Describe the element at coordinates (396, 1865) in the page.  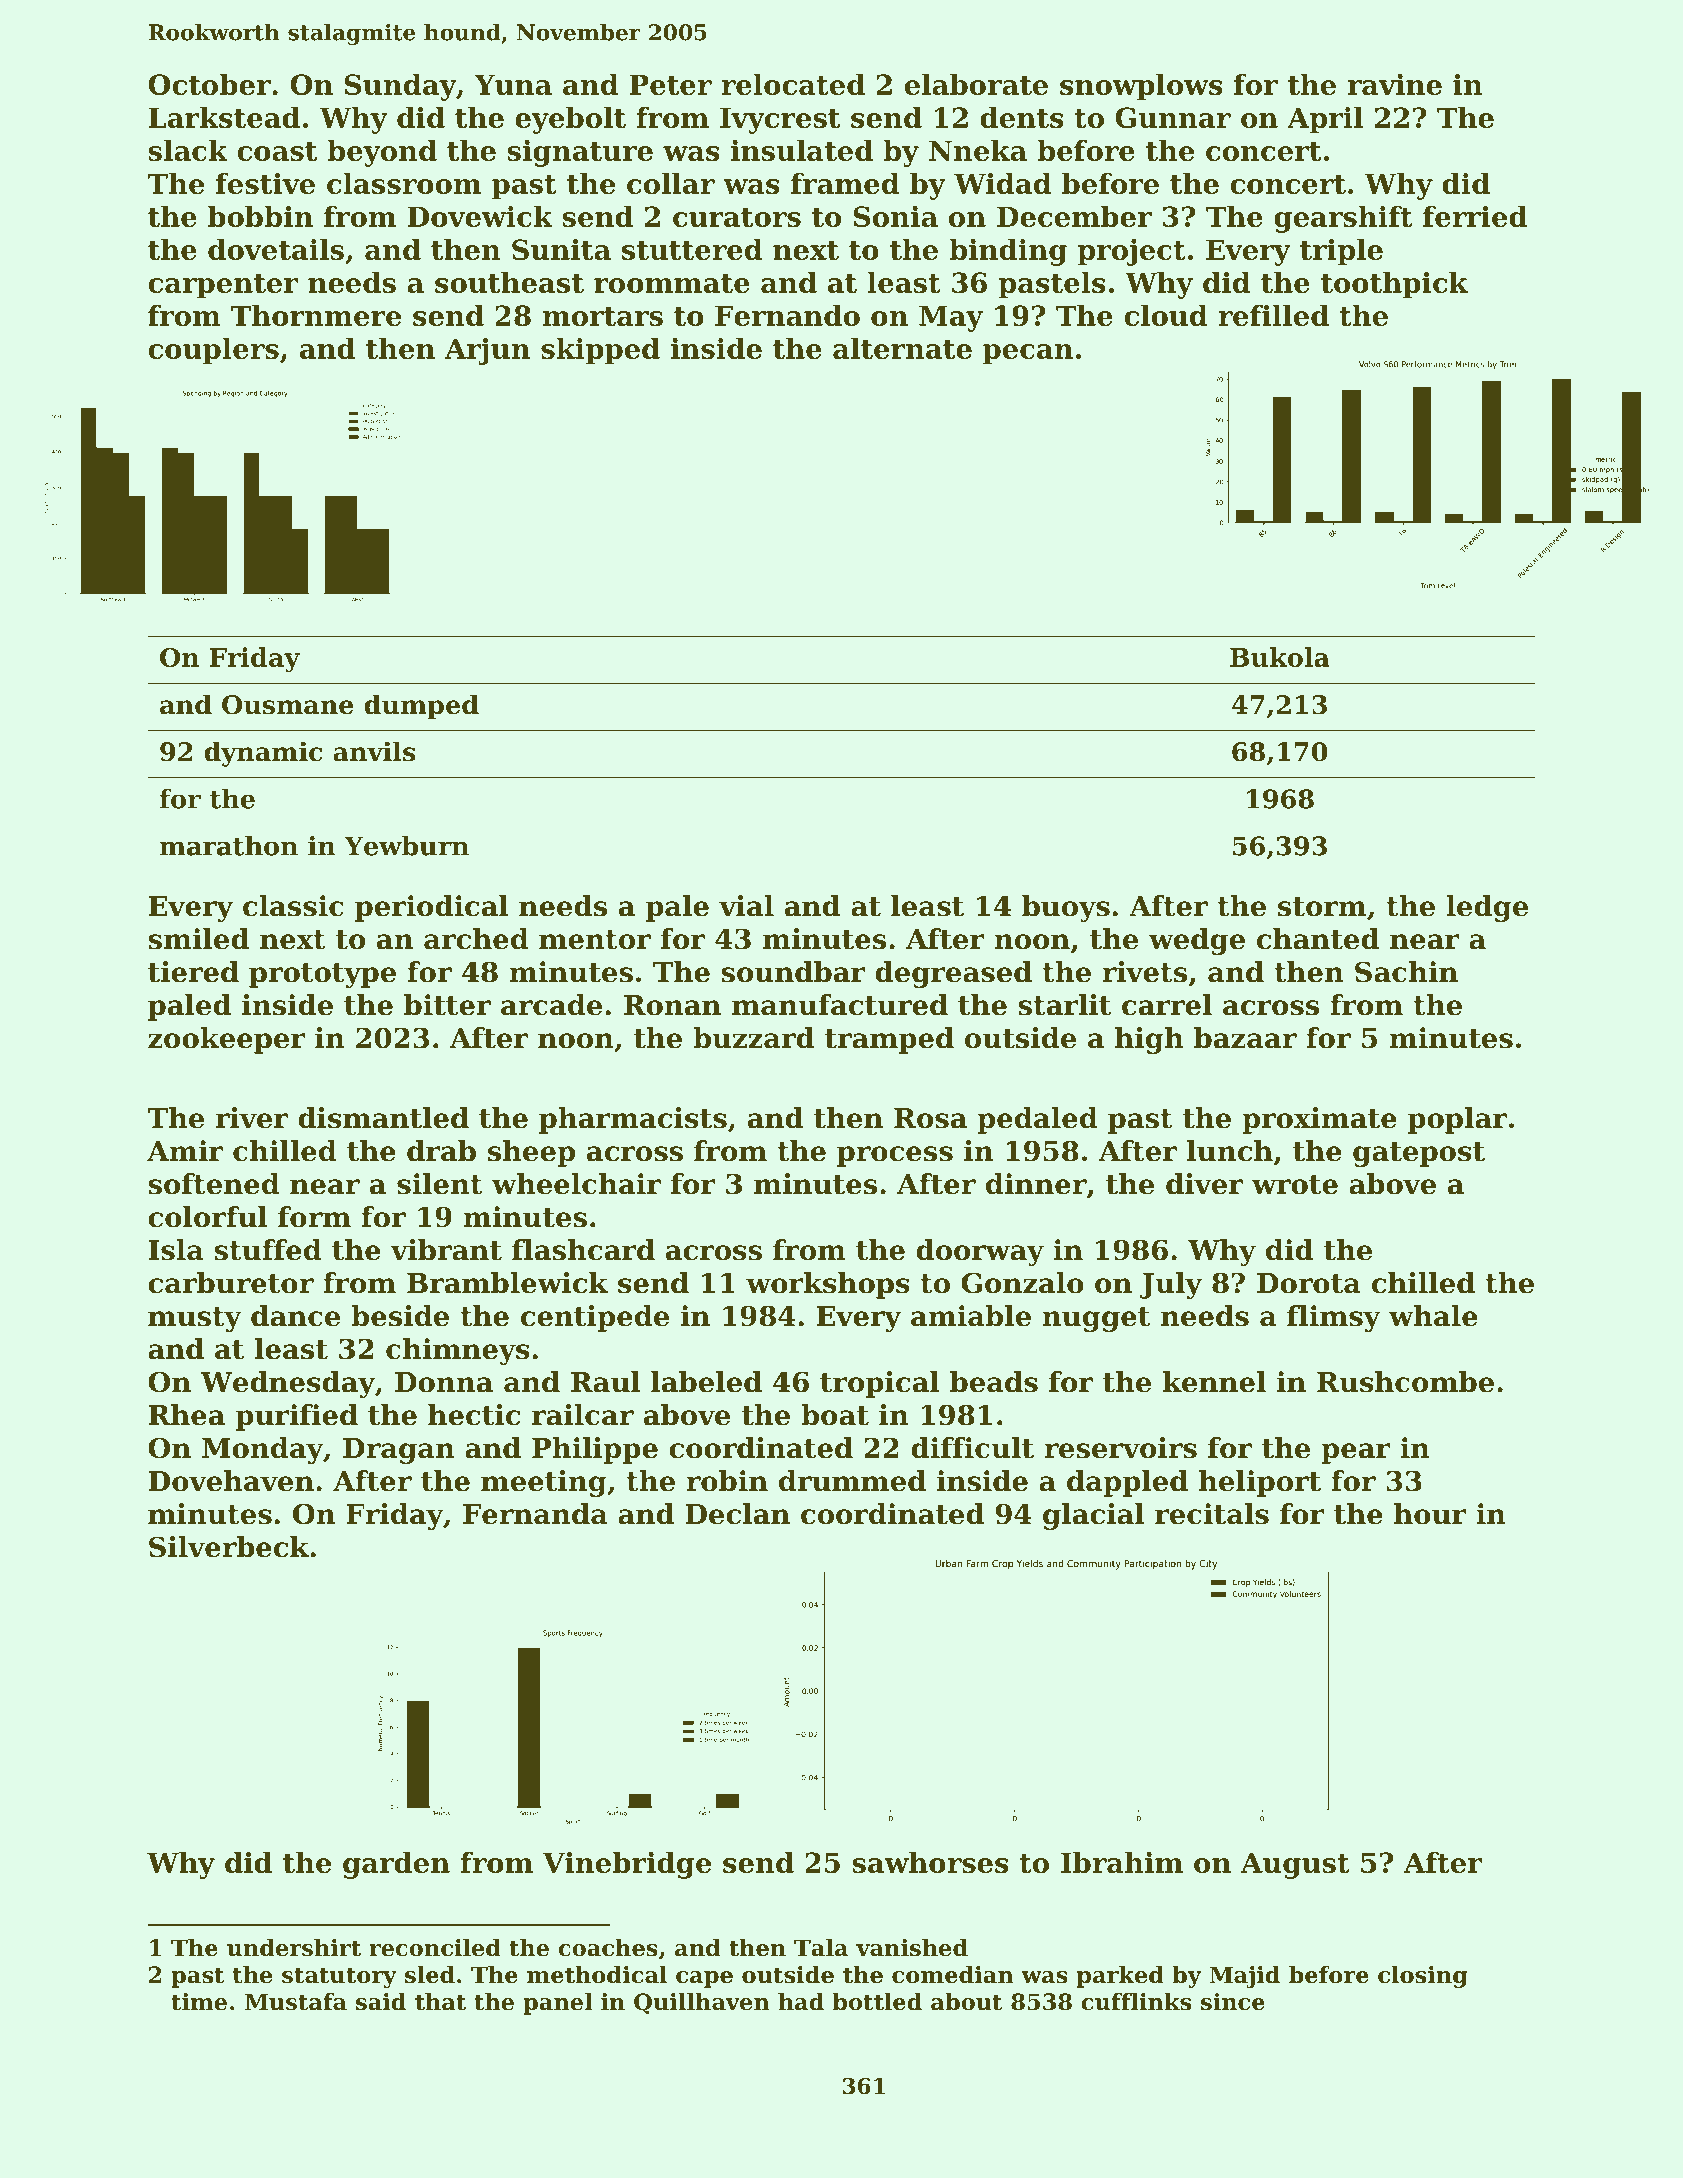
I see `garden` at that location.
